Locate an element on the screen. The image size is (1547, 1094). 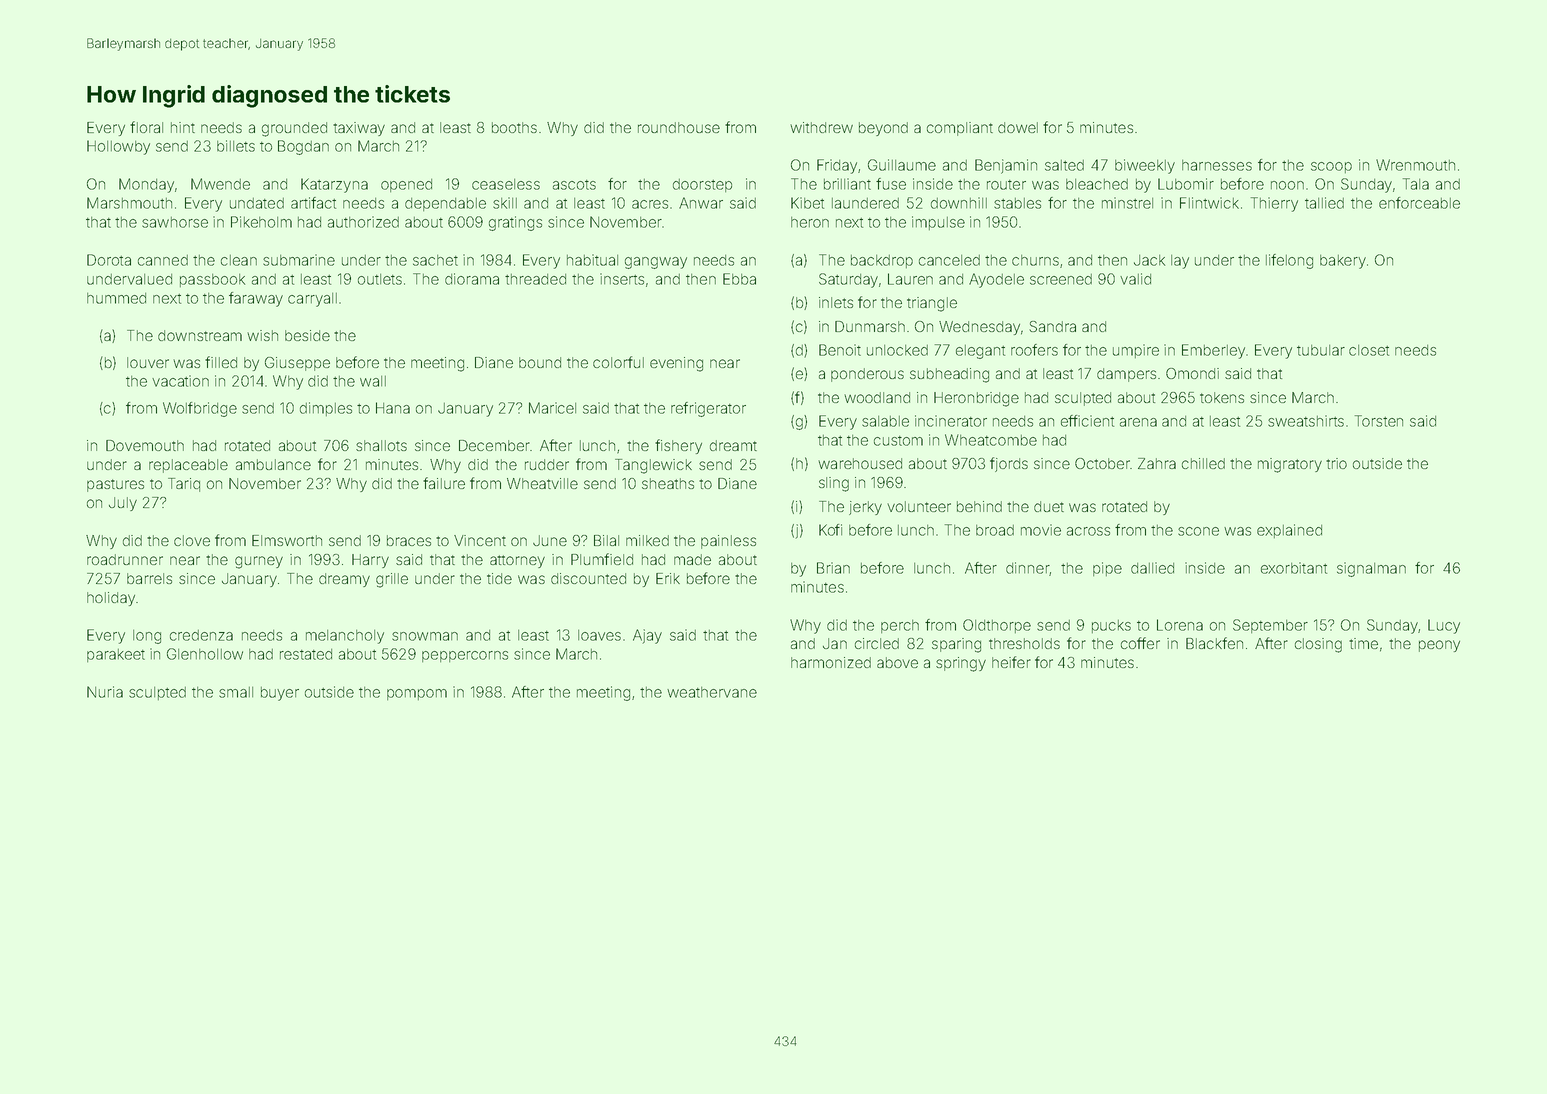
floral is located at coordinates (146, 127).
